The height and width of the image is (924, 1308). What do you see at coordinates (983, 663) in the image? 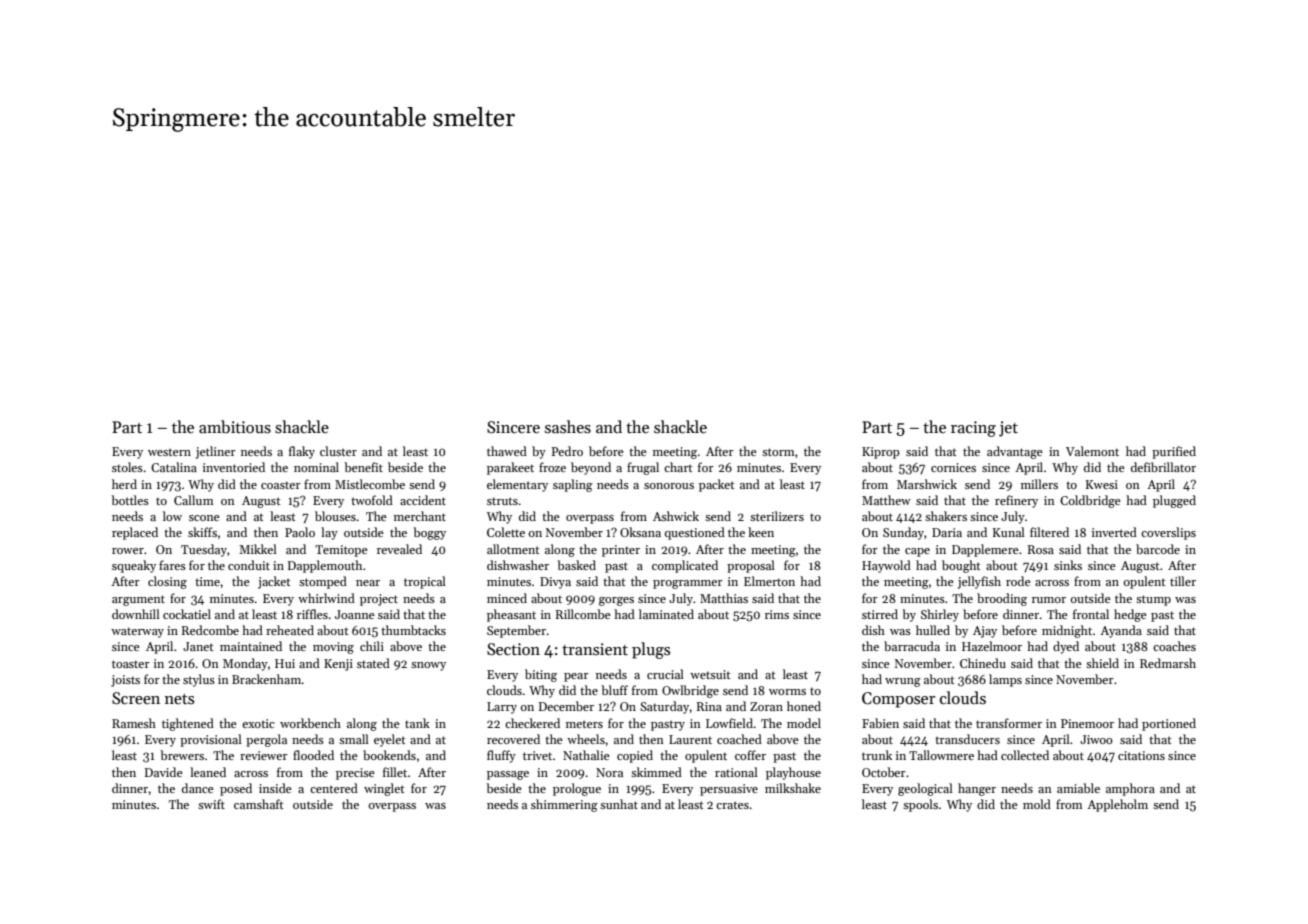
I see `Chinedu` at bounding box center [983, 663].
